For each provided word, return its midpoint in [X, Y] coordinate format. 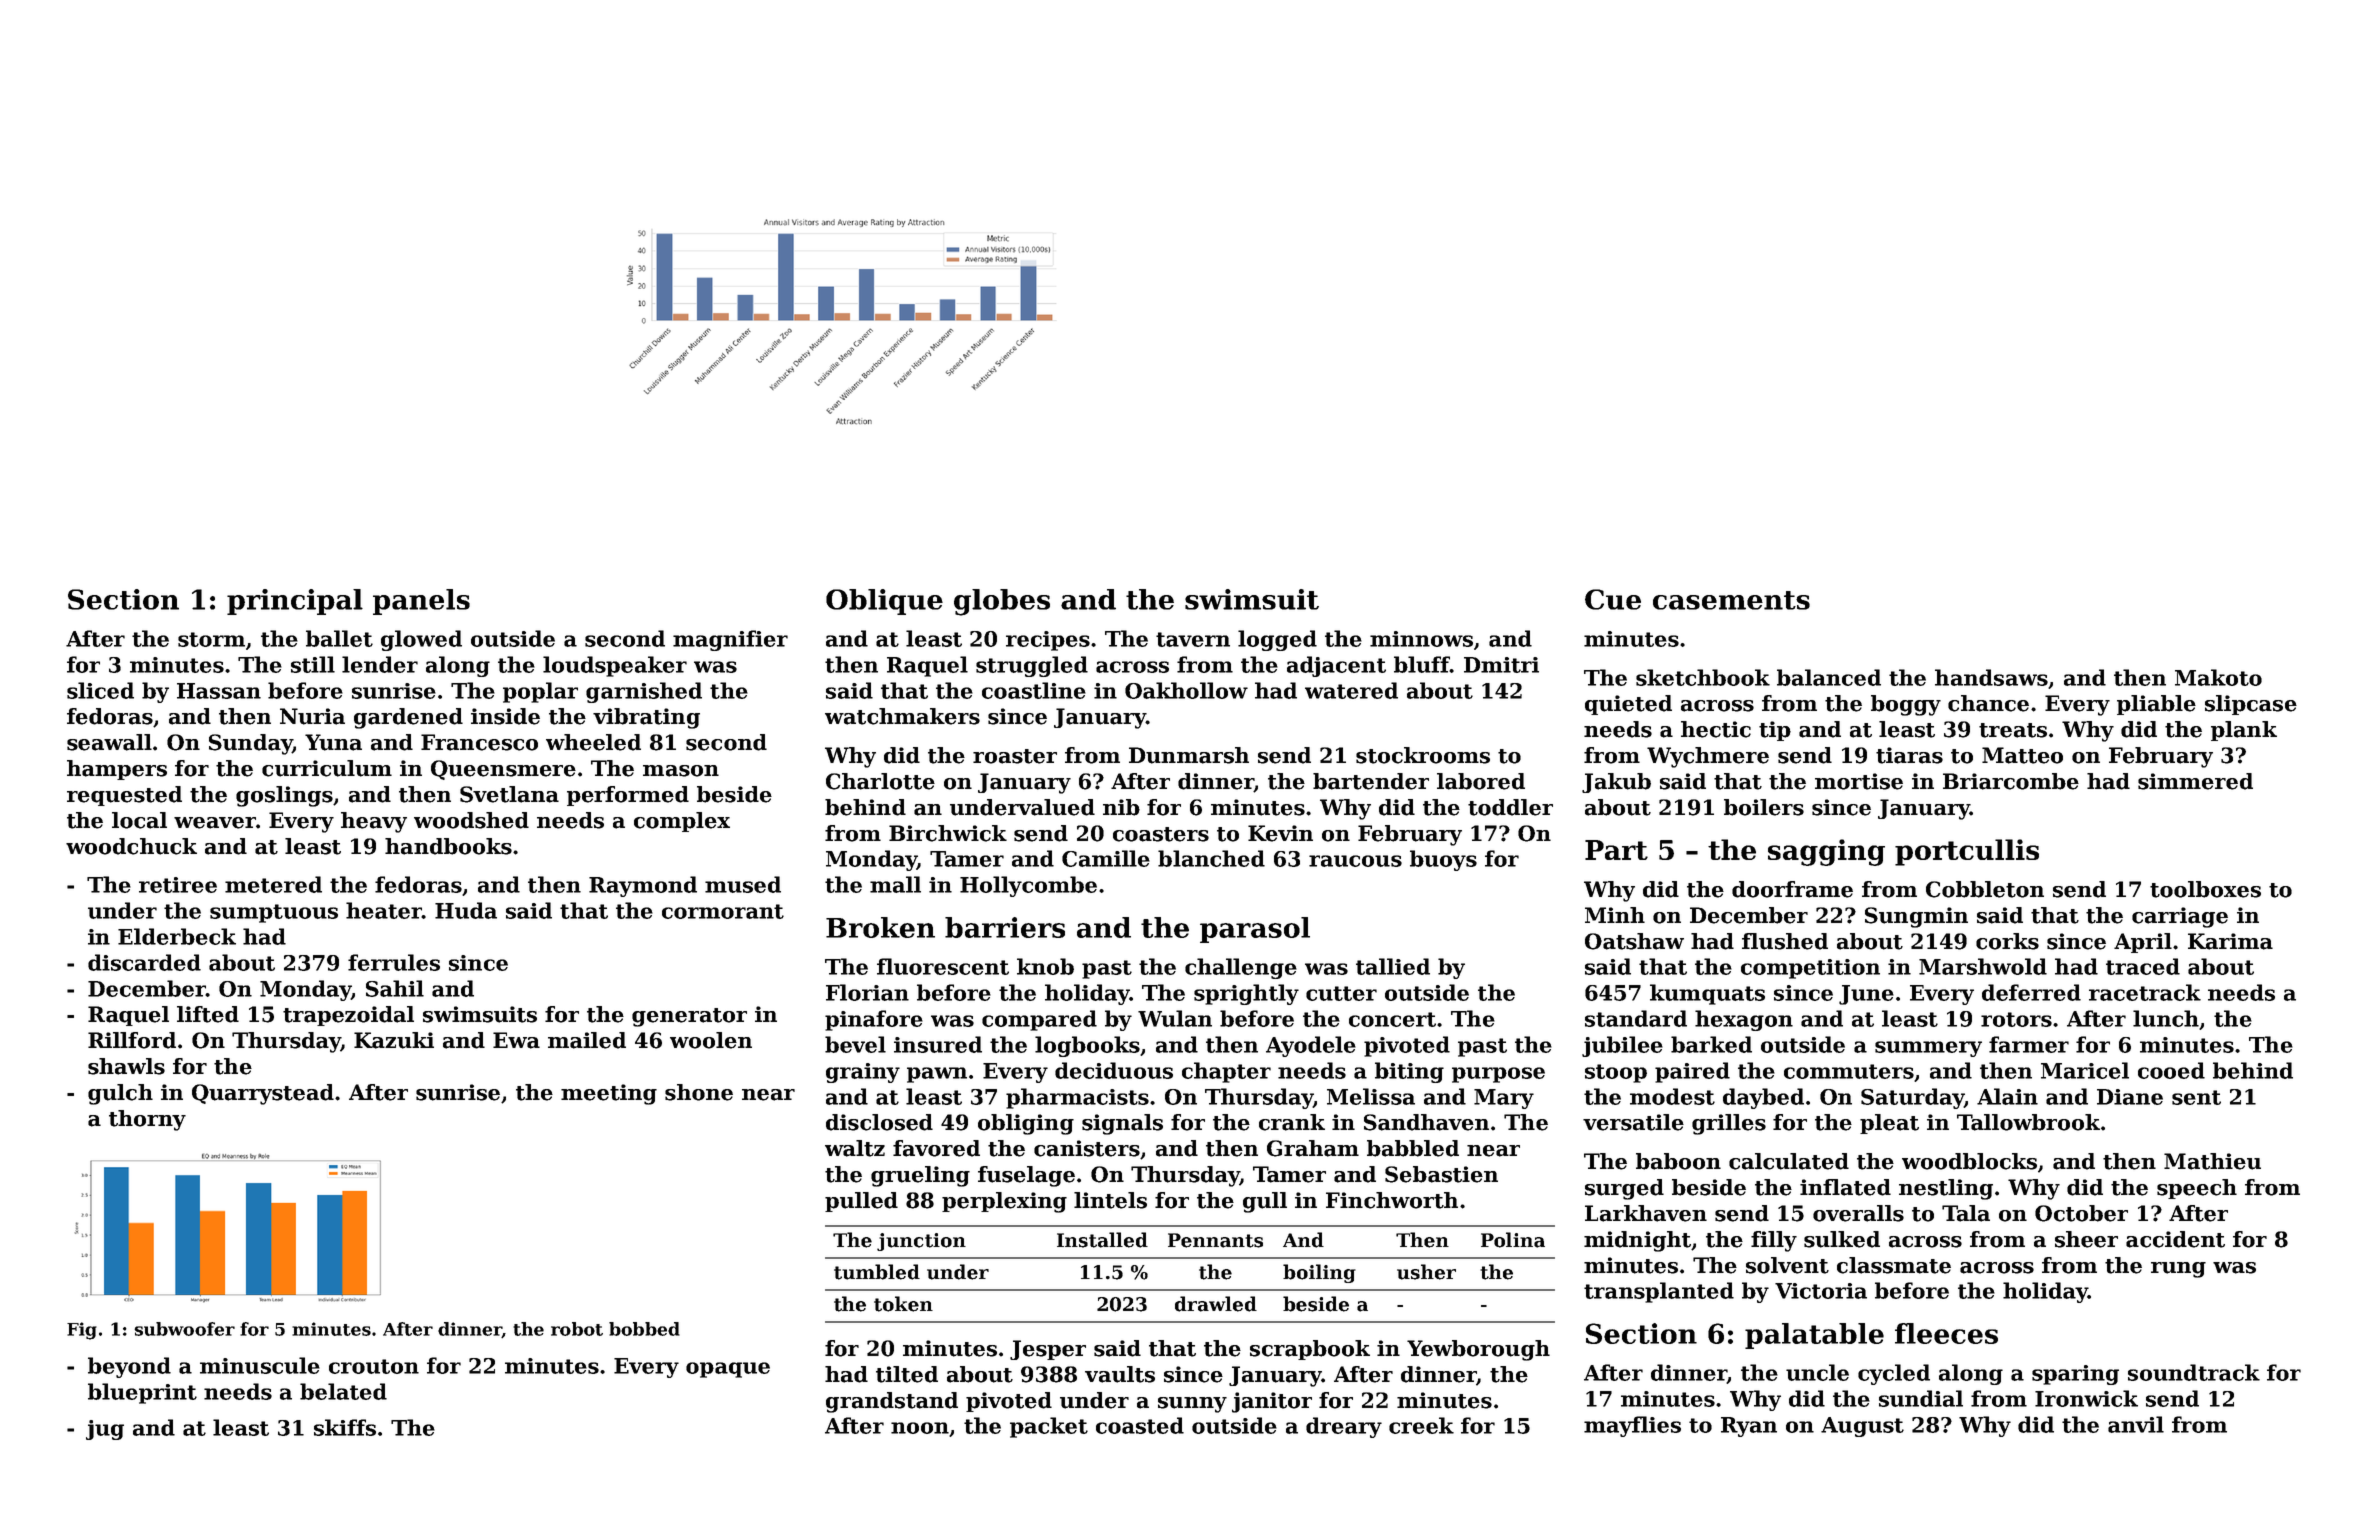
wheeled [593, 742]
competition [1810, 969]
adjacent [1336, 666]
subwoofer [184, 1329]
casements [1731, 600]
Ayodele [1311, 1046]
